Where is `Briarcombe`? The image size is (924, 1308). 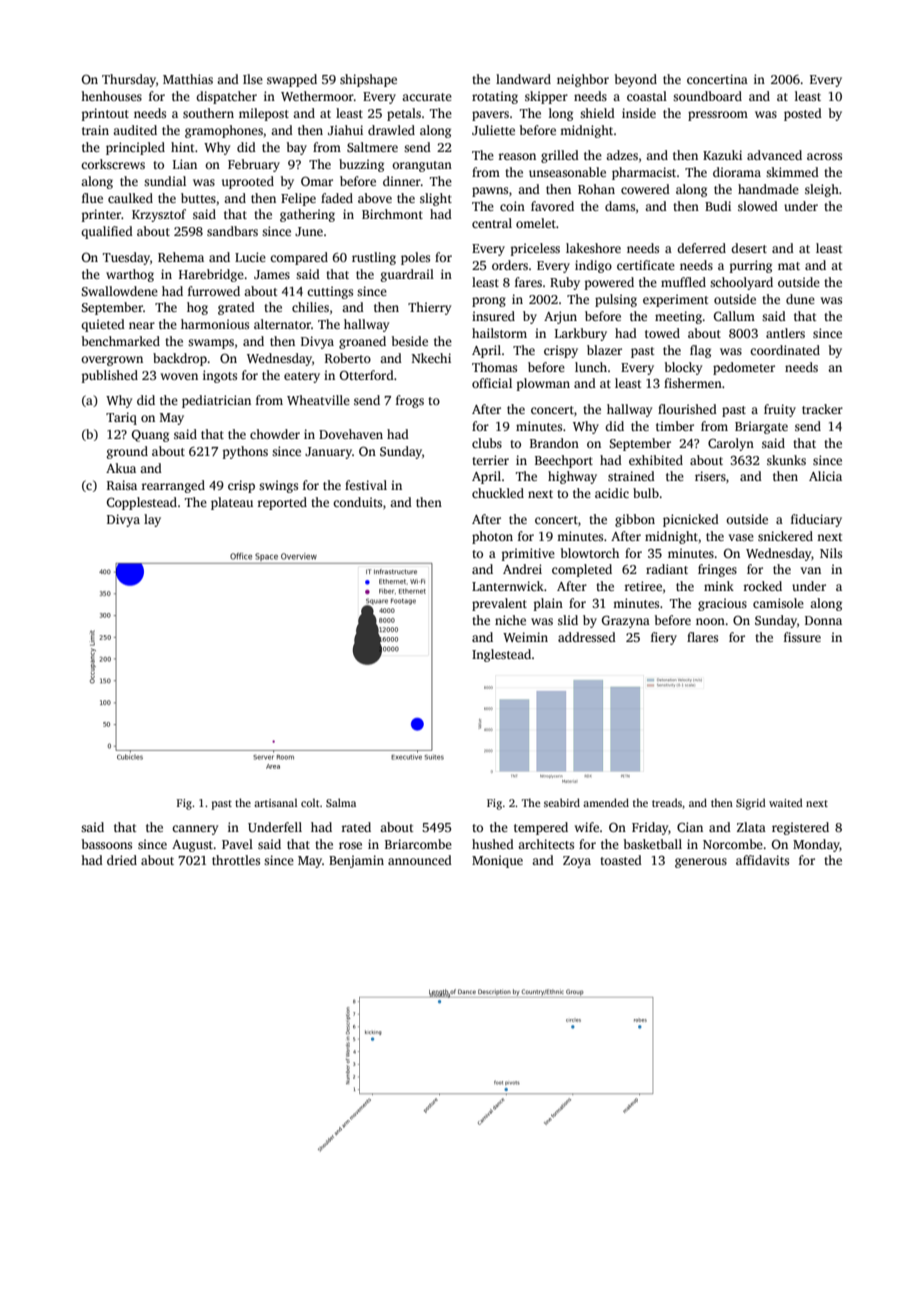
Briarcombe is located at coordinates (418, 844).
